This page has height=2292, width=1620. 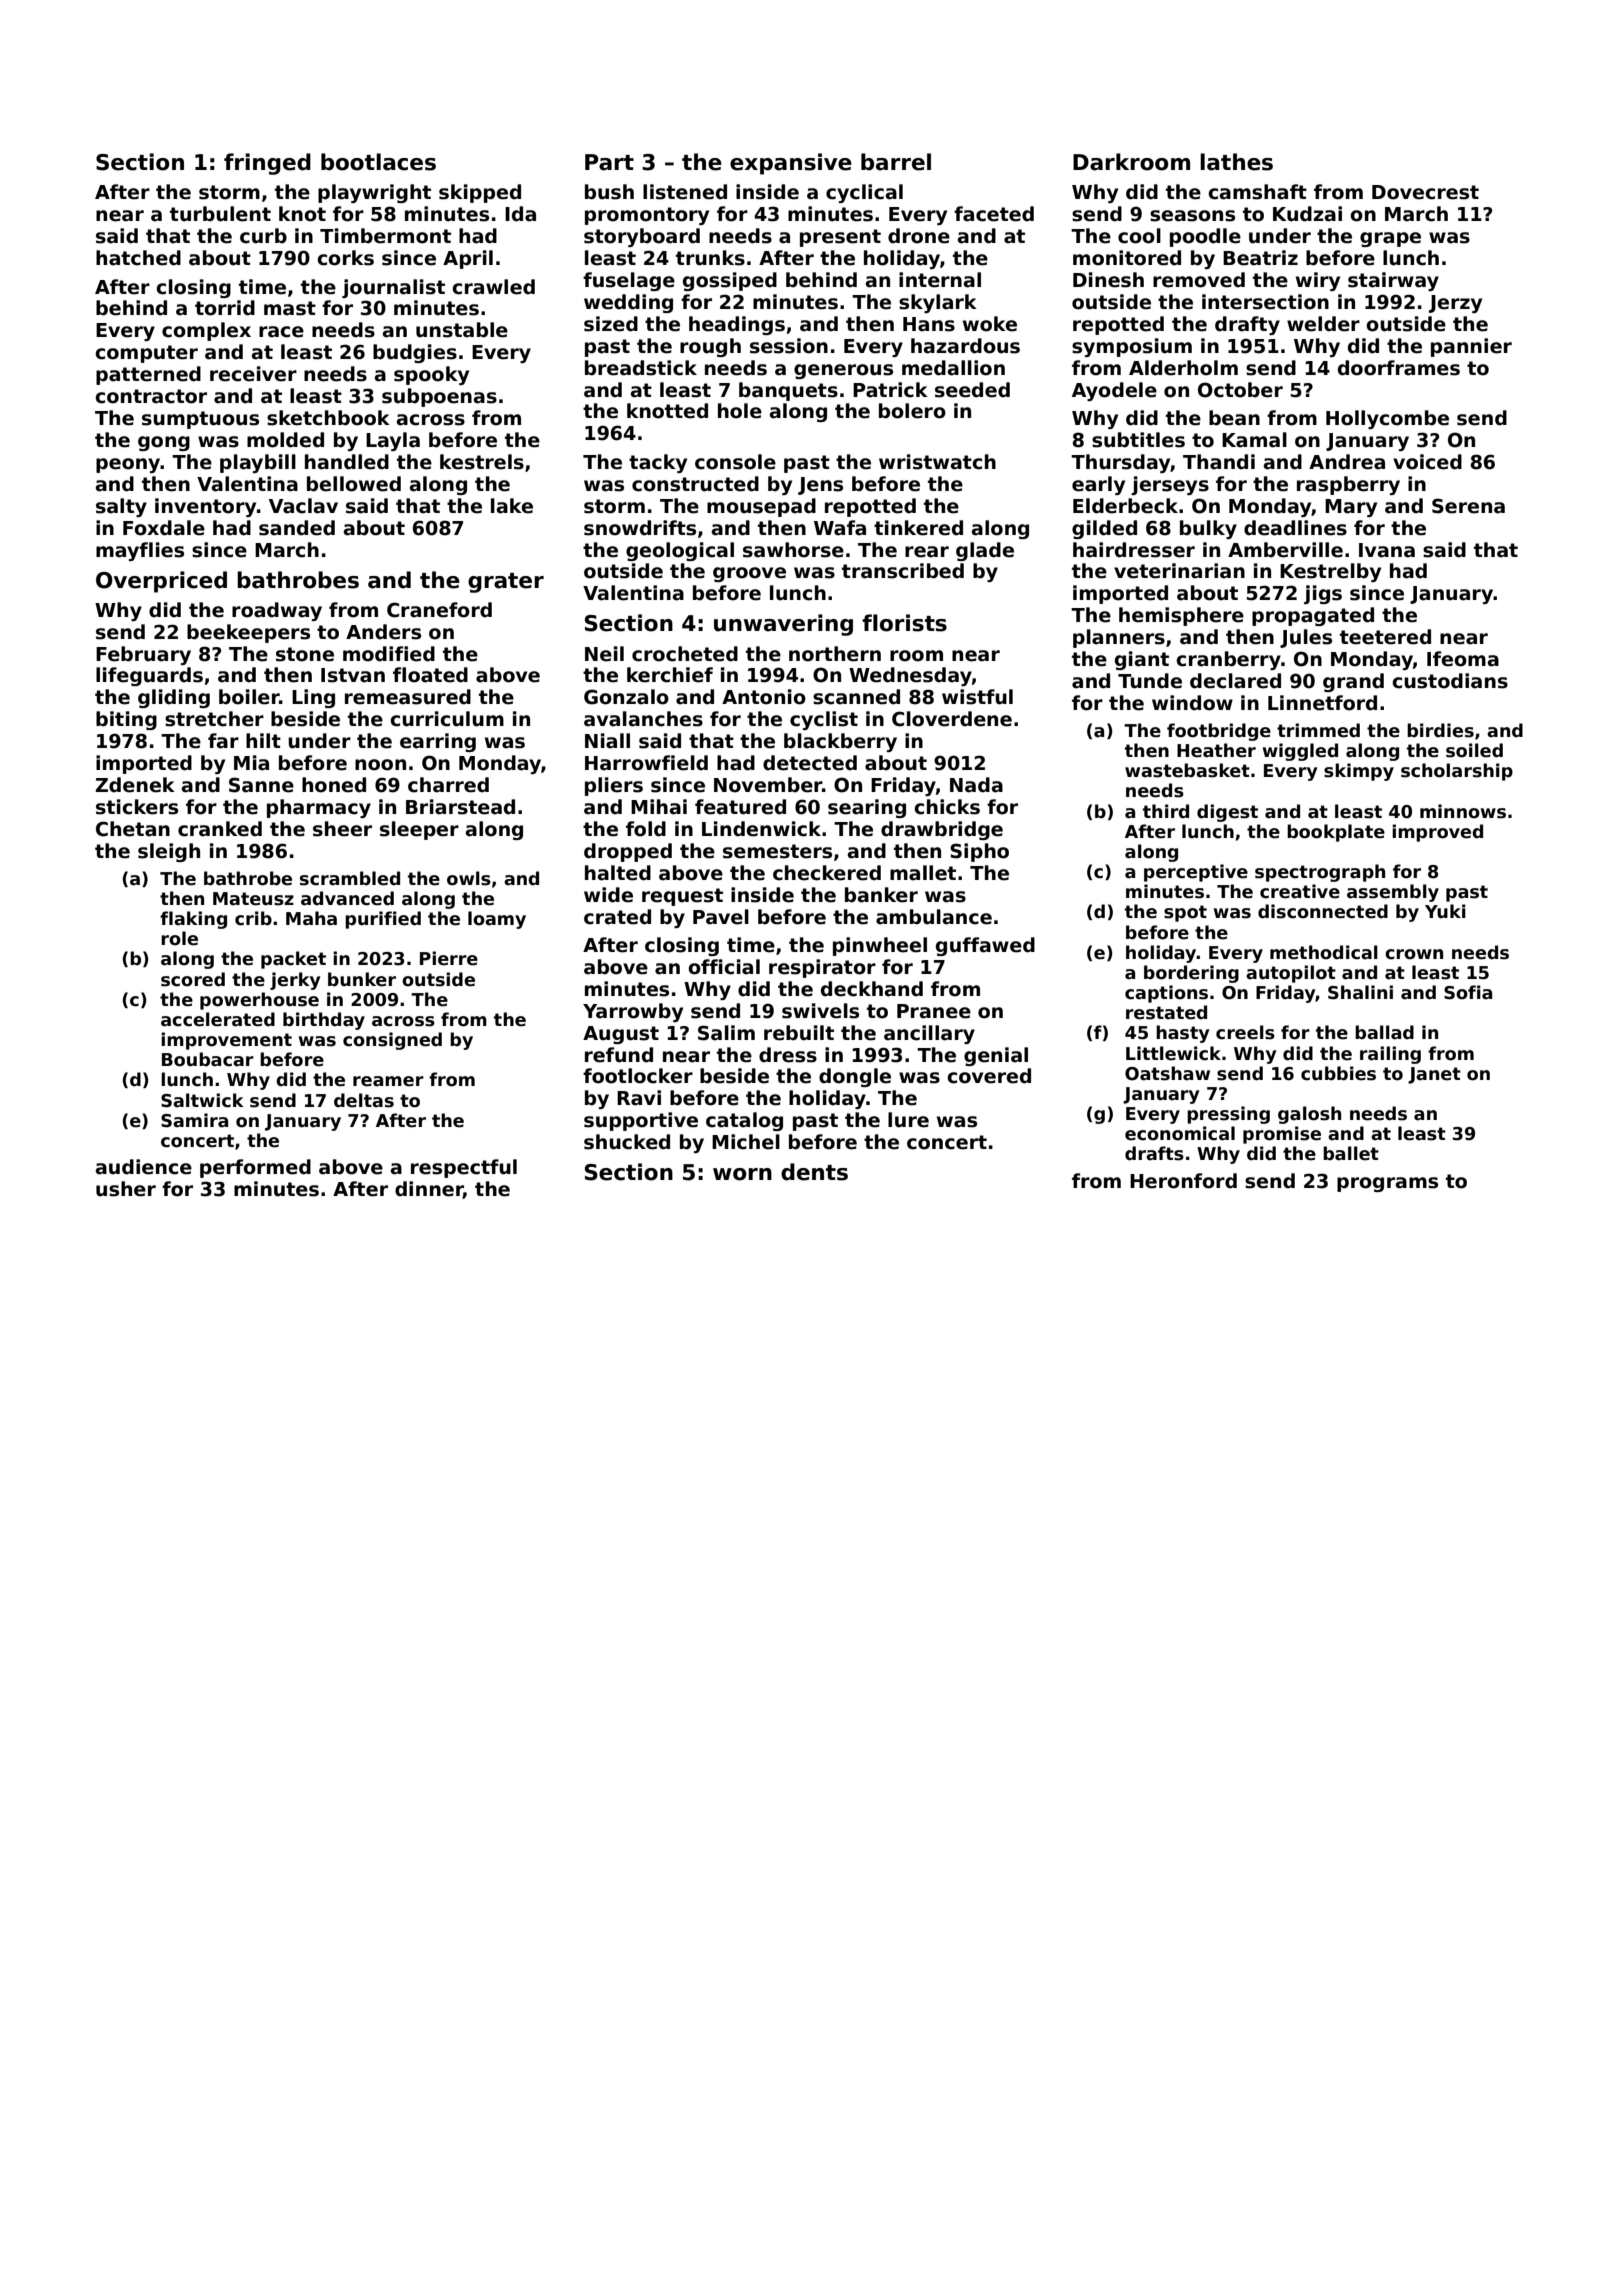 What do you see at coordinates (1434, 1075) in the page?
I see `Janet` at bounding box center [1434, 1075].
